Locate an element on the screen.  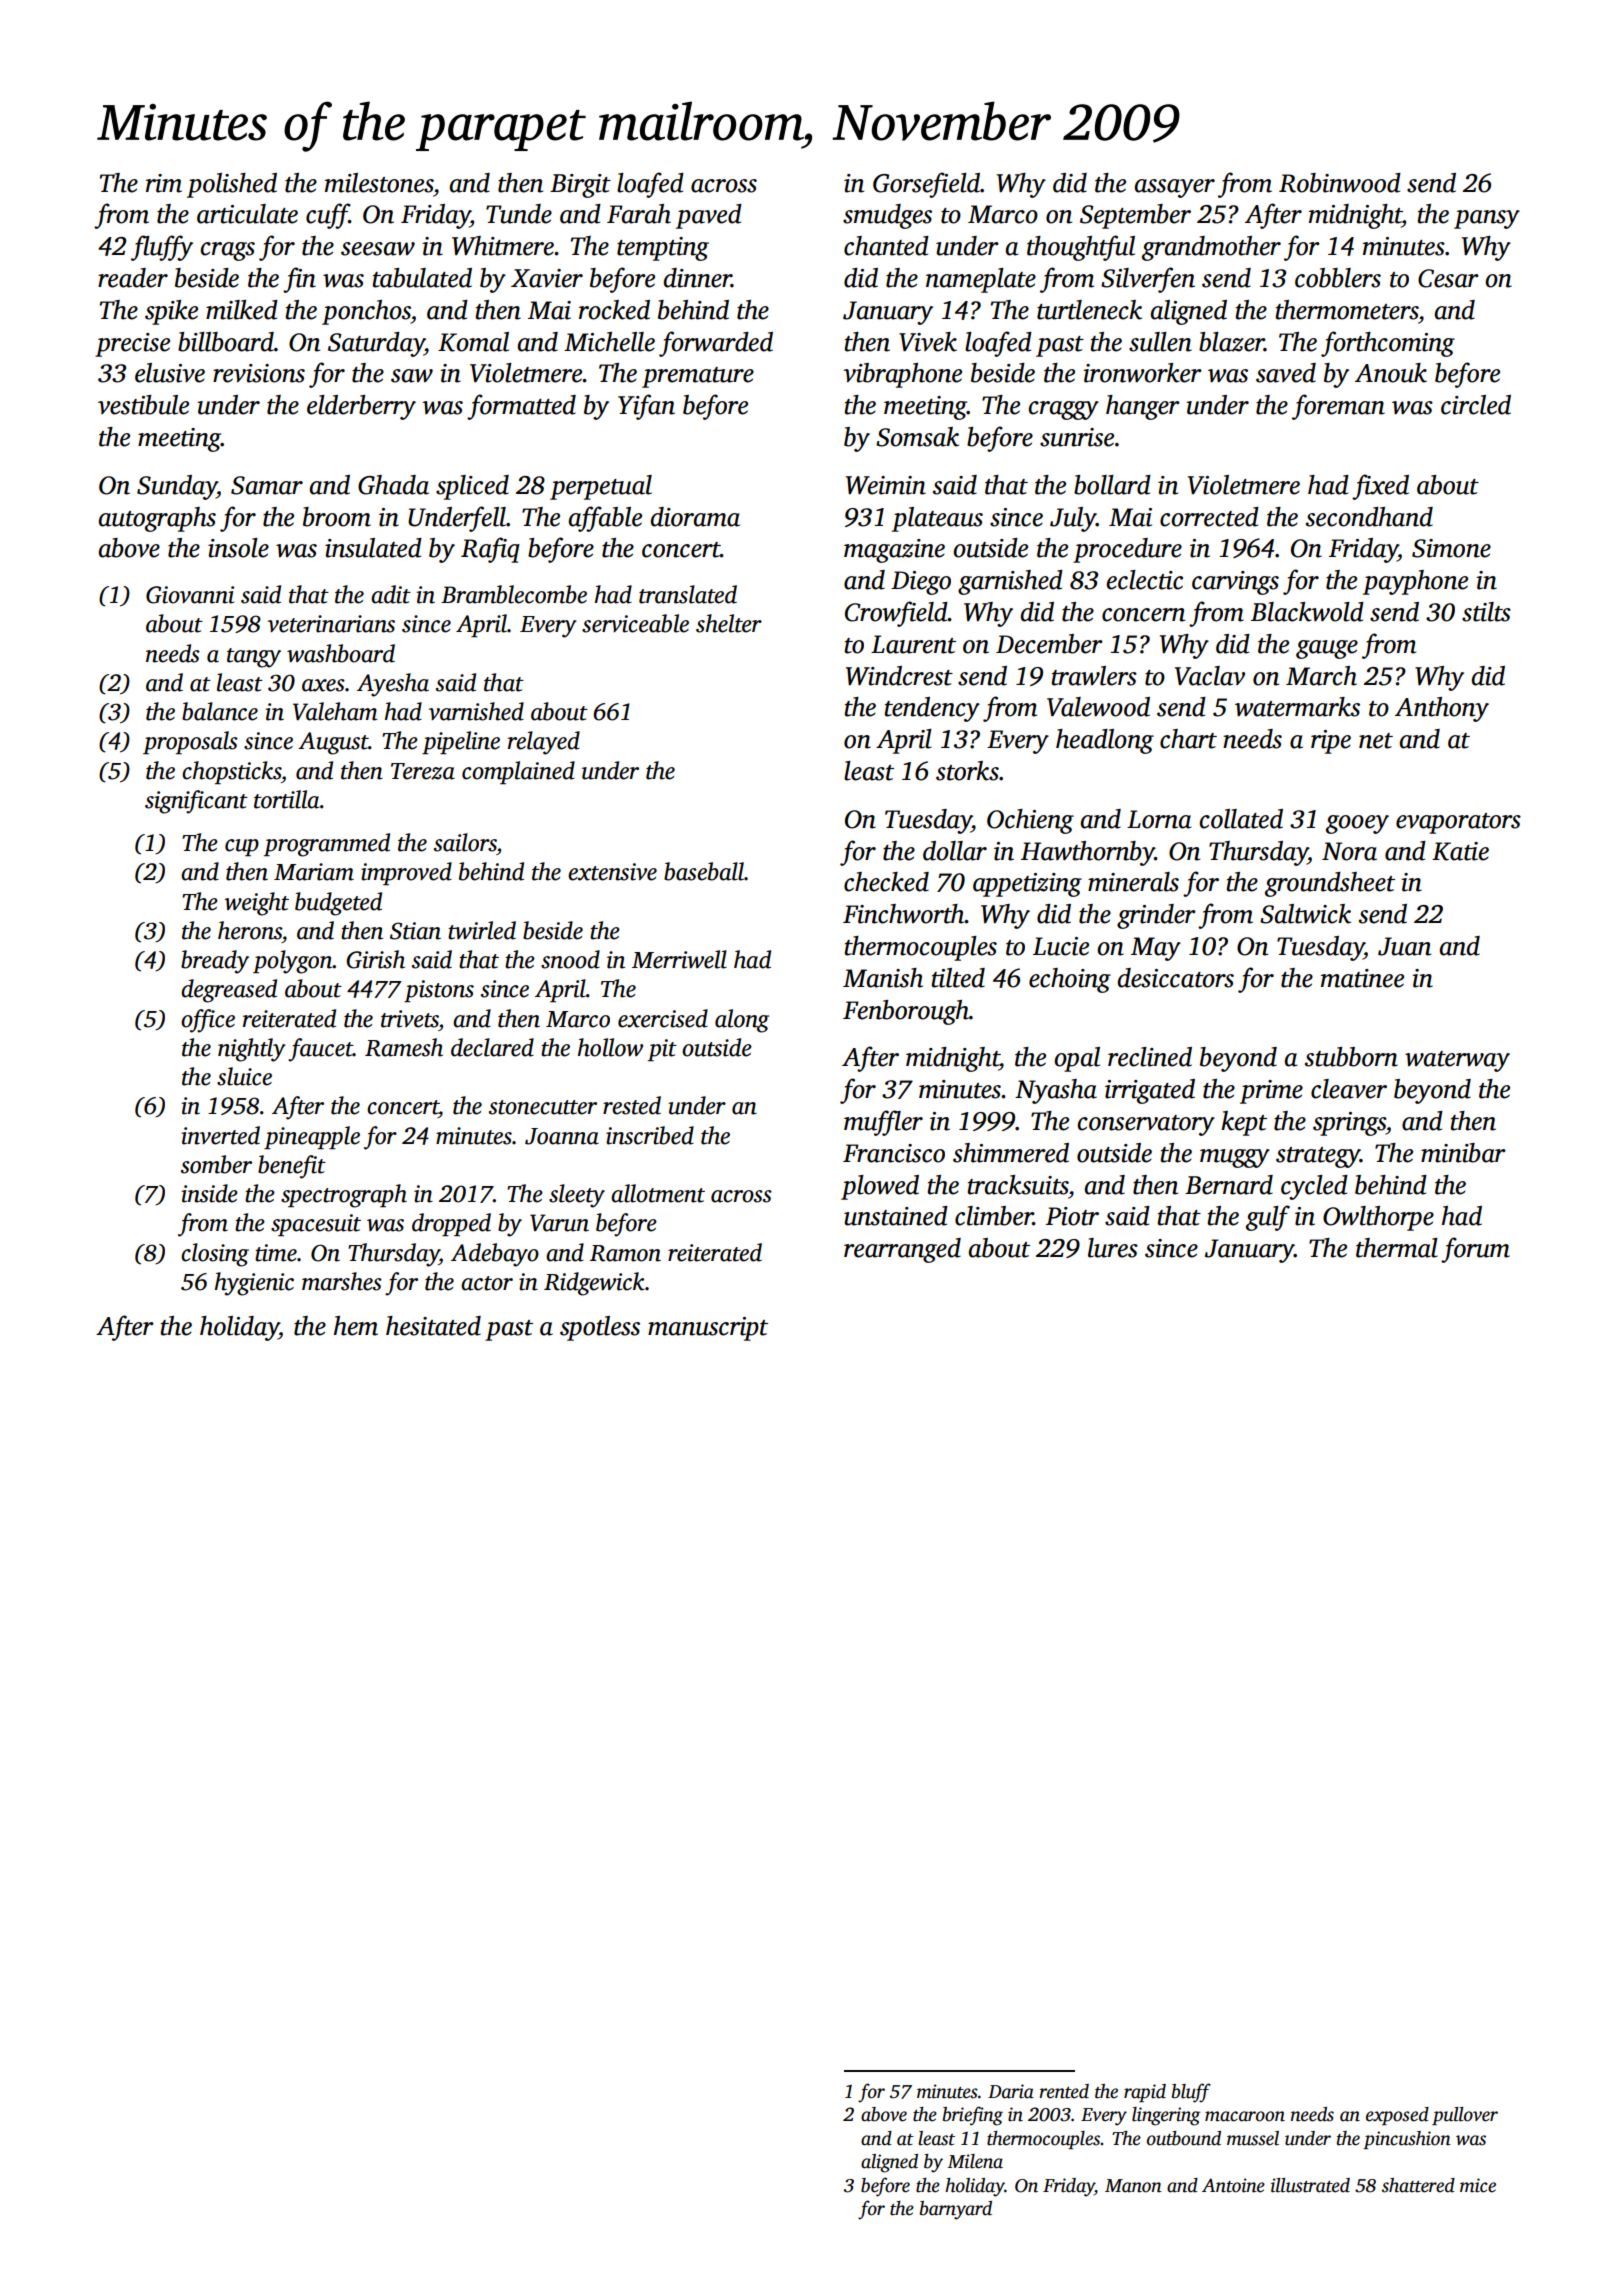
somber is located at coordinates (216, 1164).
